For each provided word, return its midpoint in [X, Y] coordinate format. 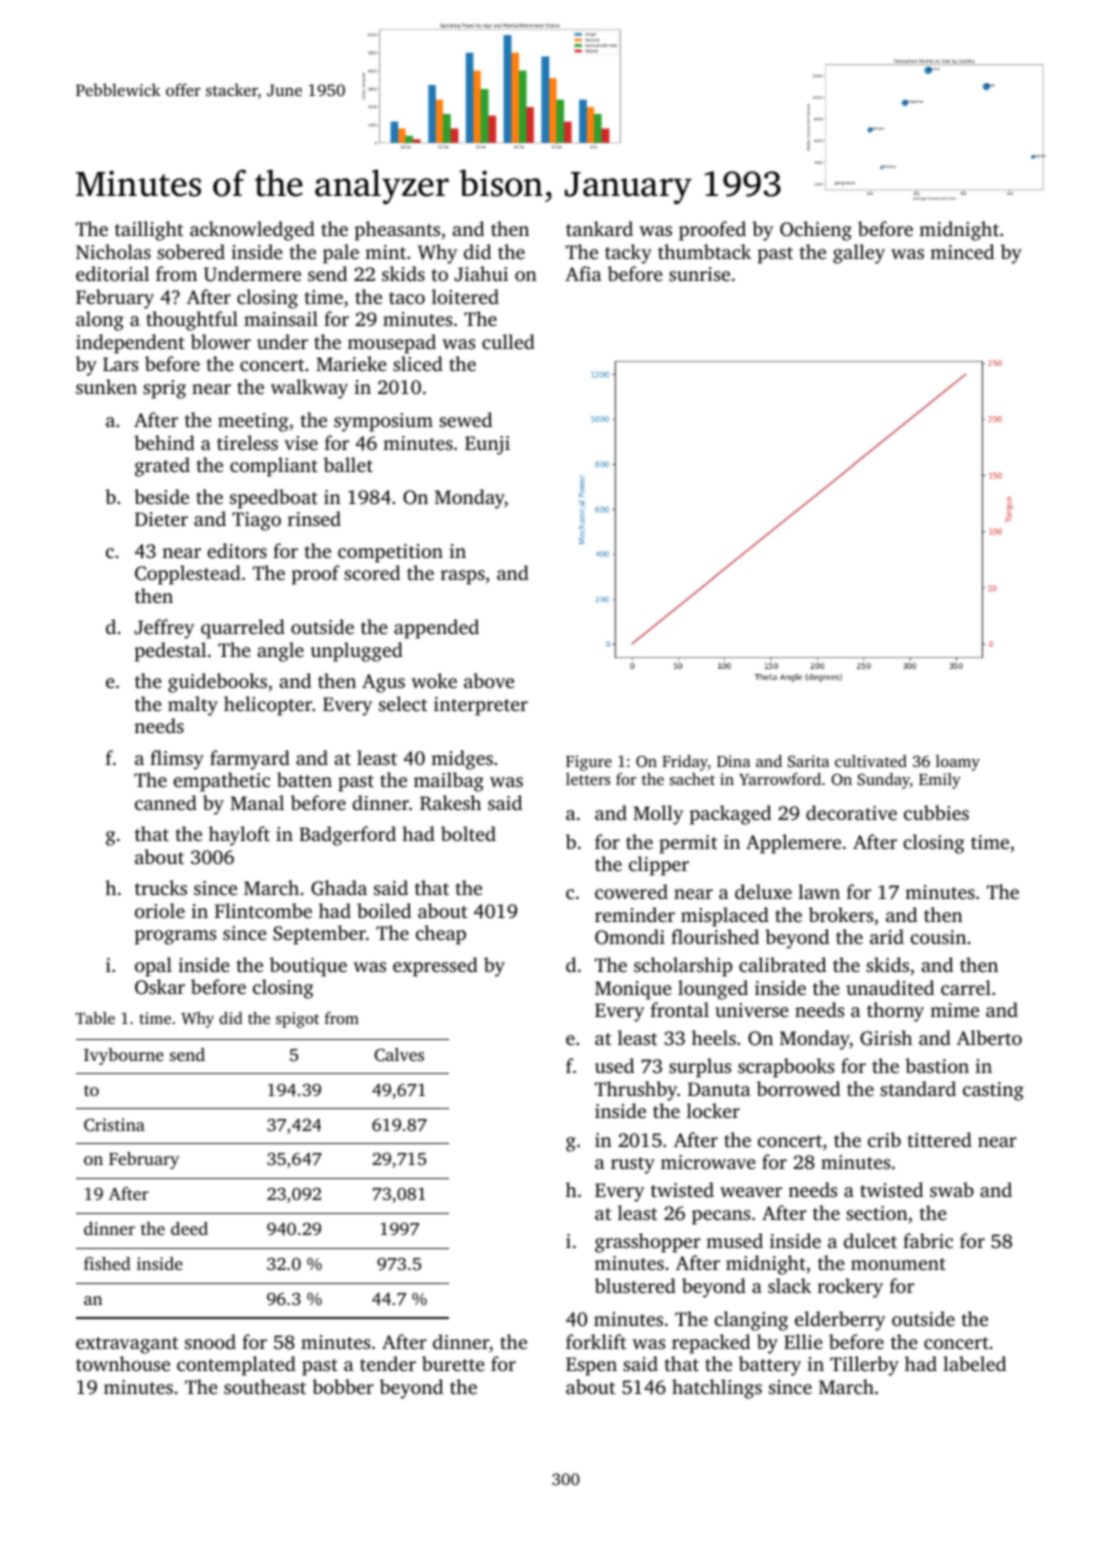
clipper [659, 866]
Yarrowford [780, 779]
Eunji [487, 445]
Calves [399, 1055]
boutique [308, 967]
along [100, 321]
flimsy [177, 760]
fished [107, 1263]
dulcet [870, 1240]
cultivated [871, 761]
